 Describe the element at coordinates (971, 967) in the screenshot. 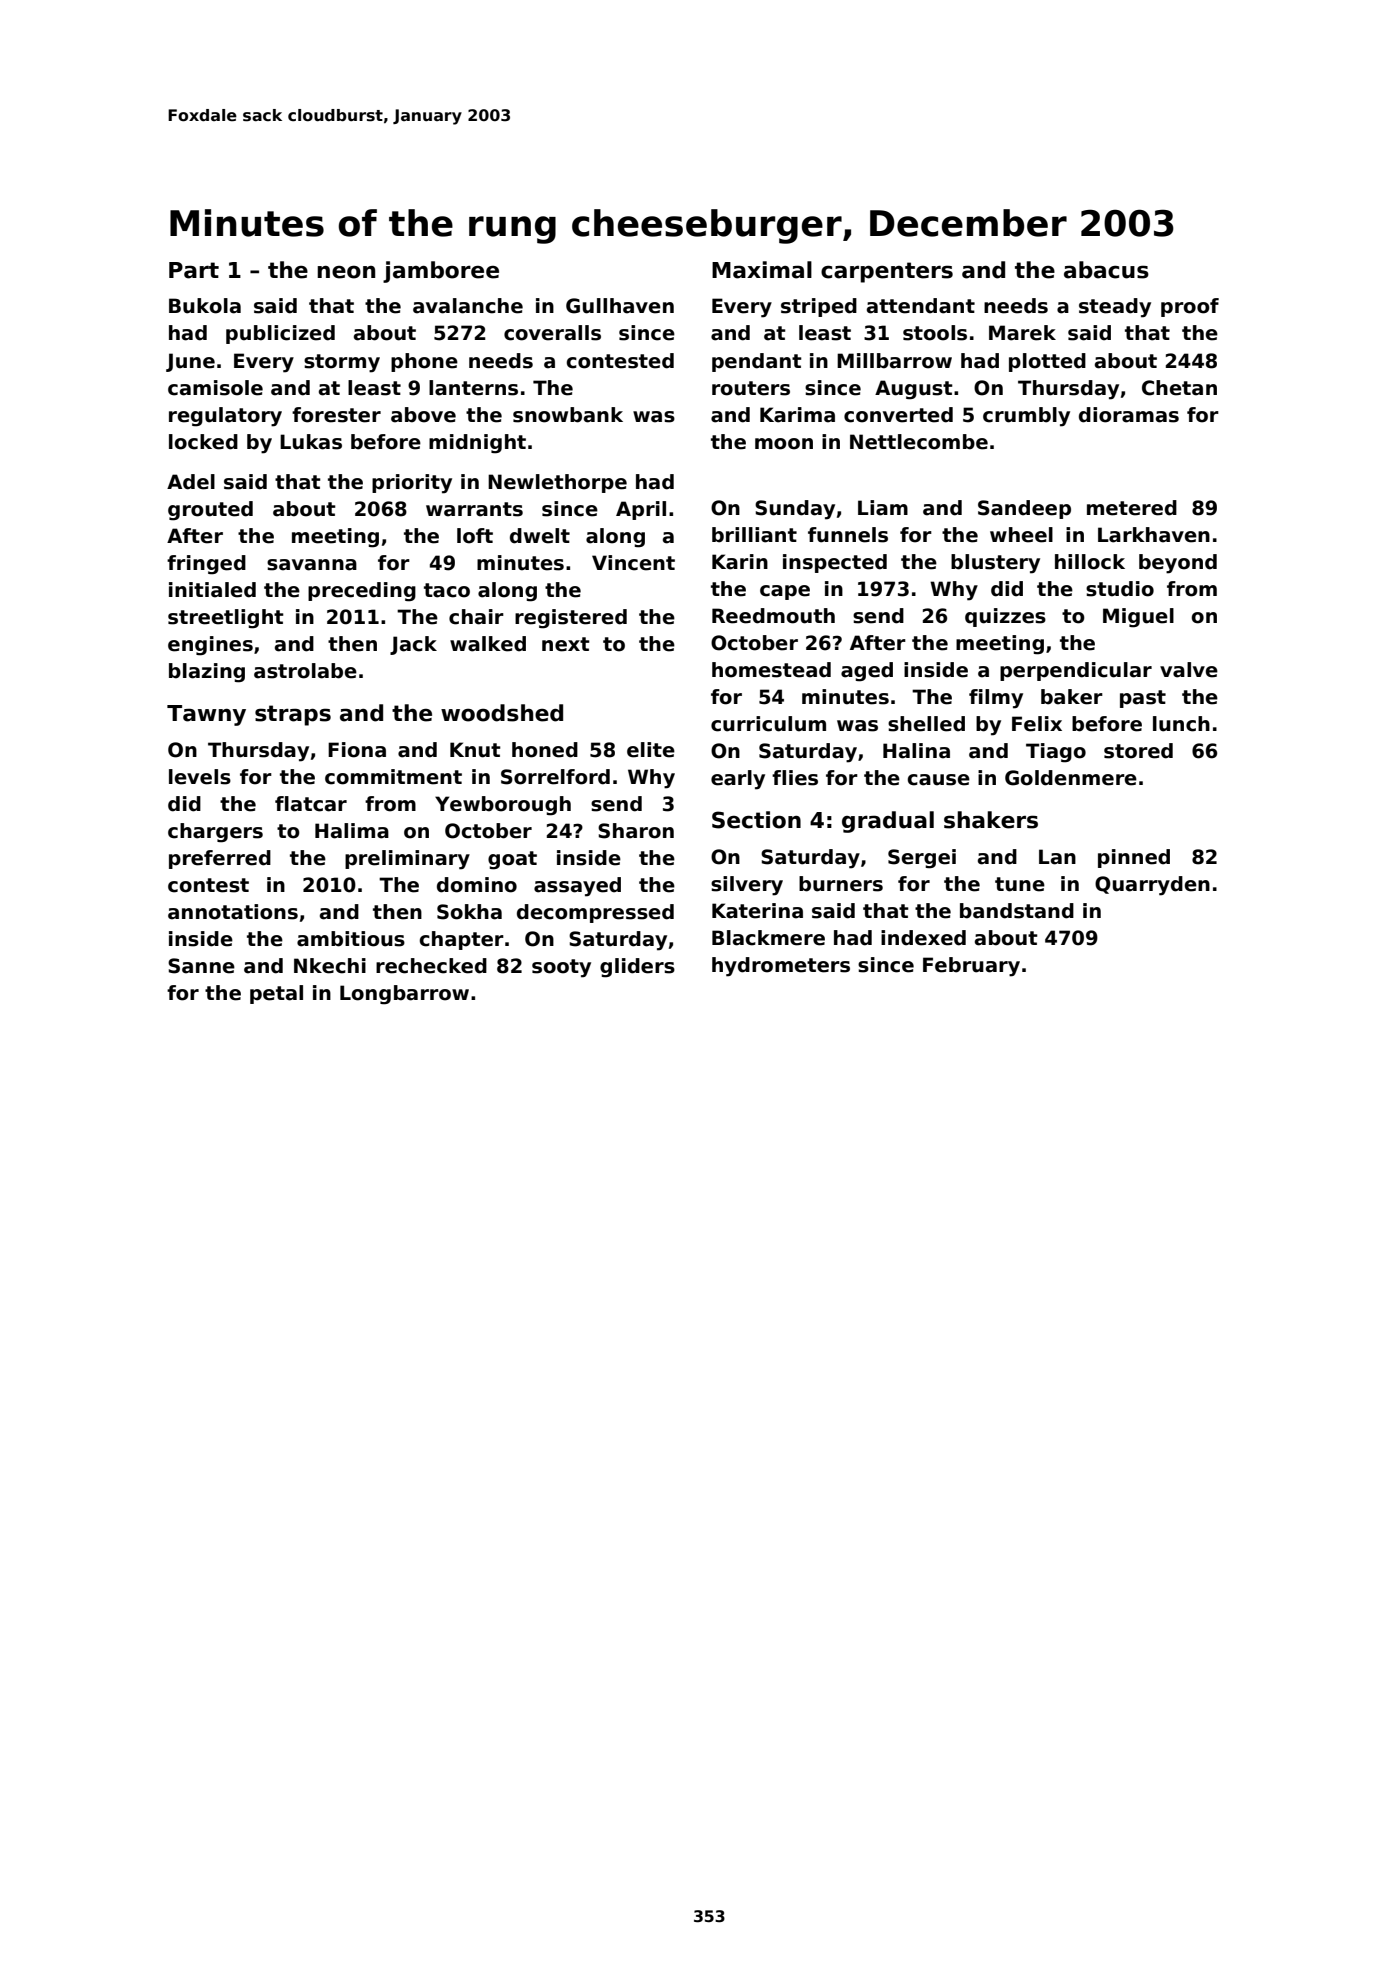

I see `February` at that location.
